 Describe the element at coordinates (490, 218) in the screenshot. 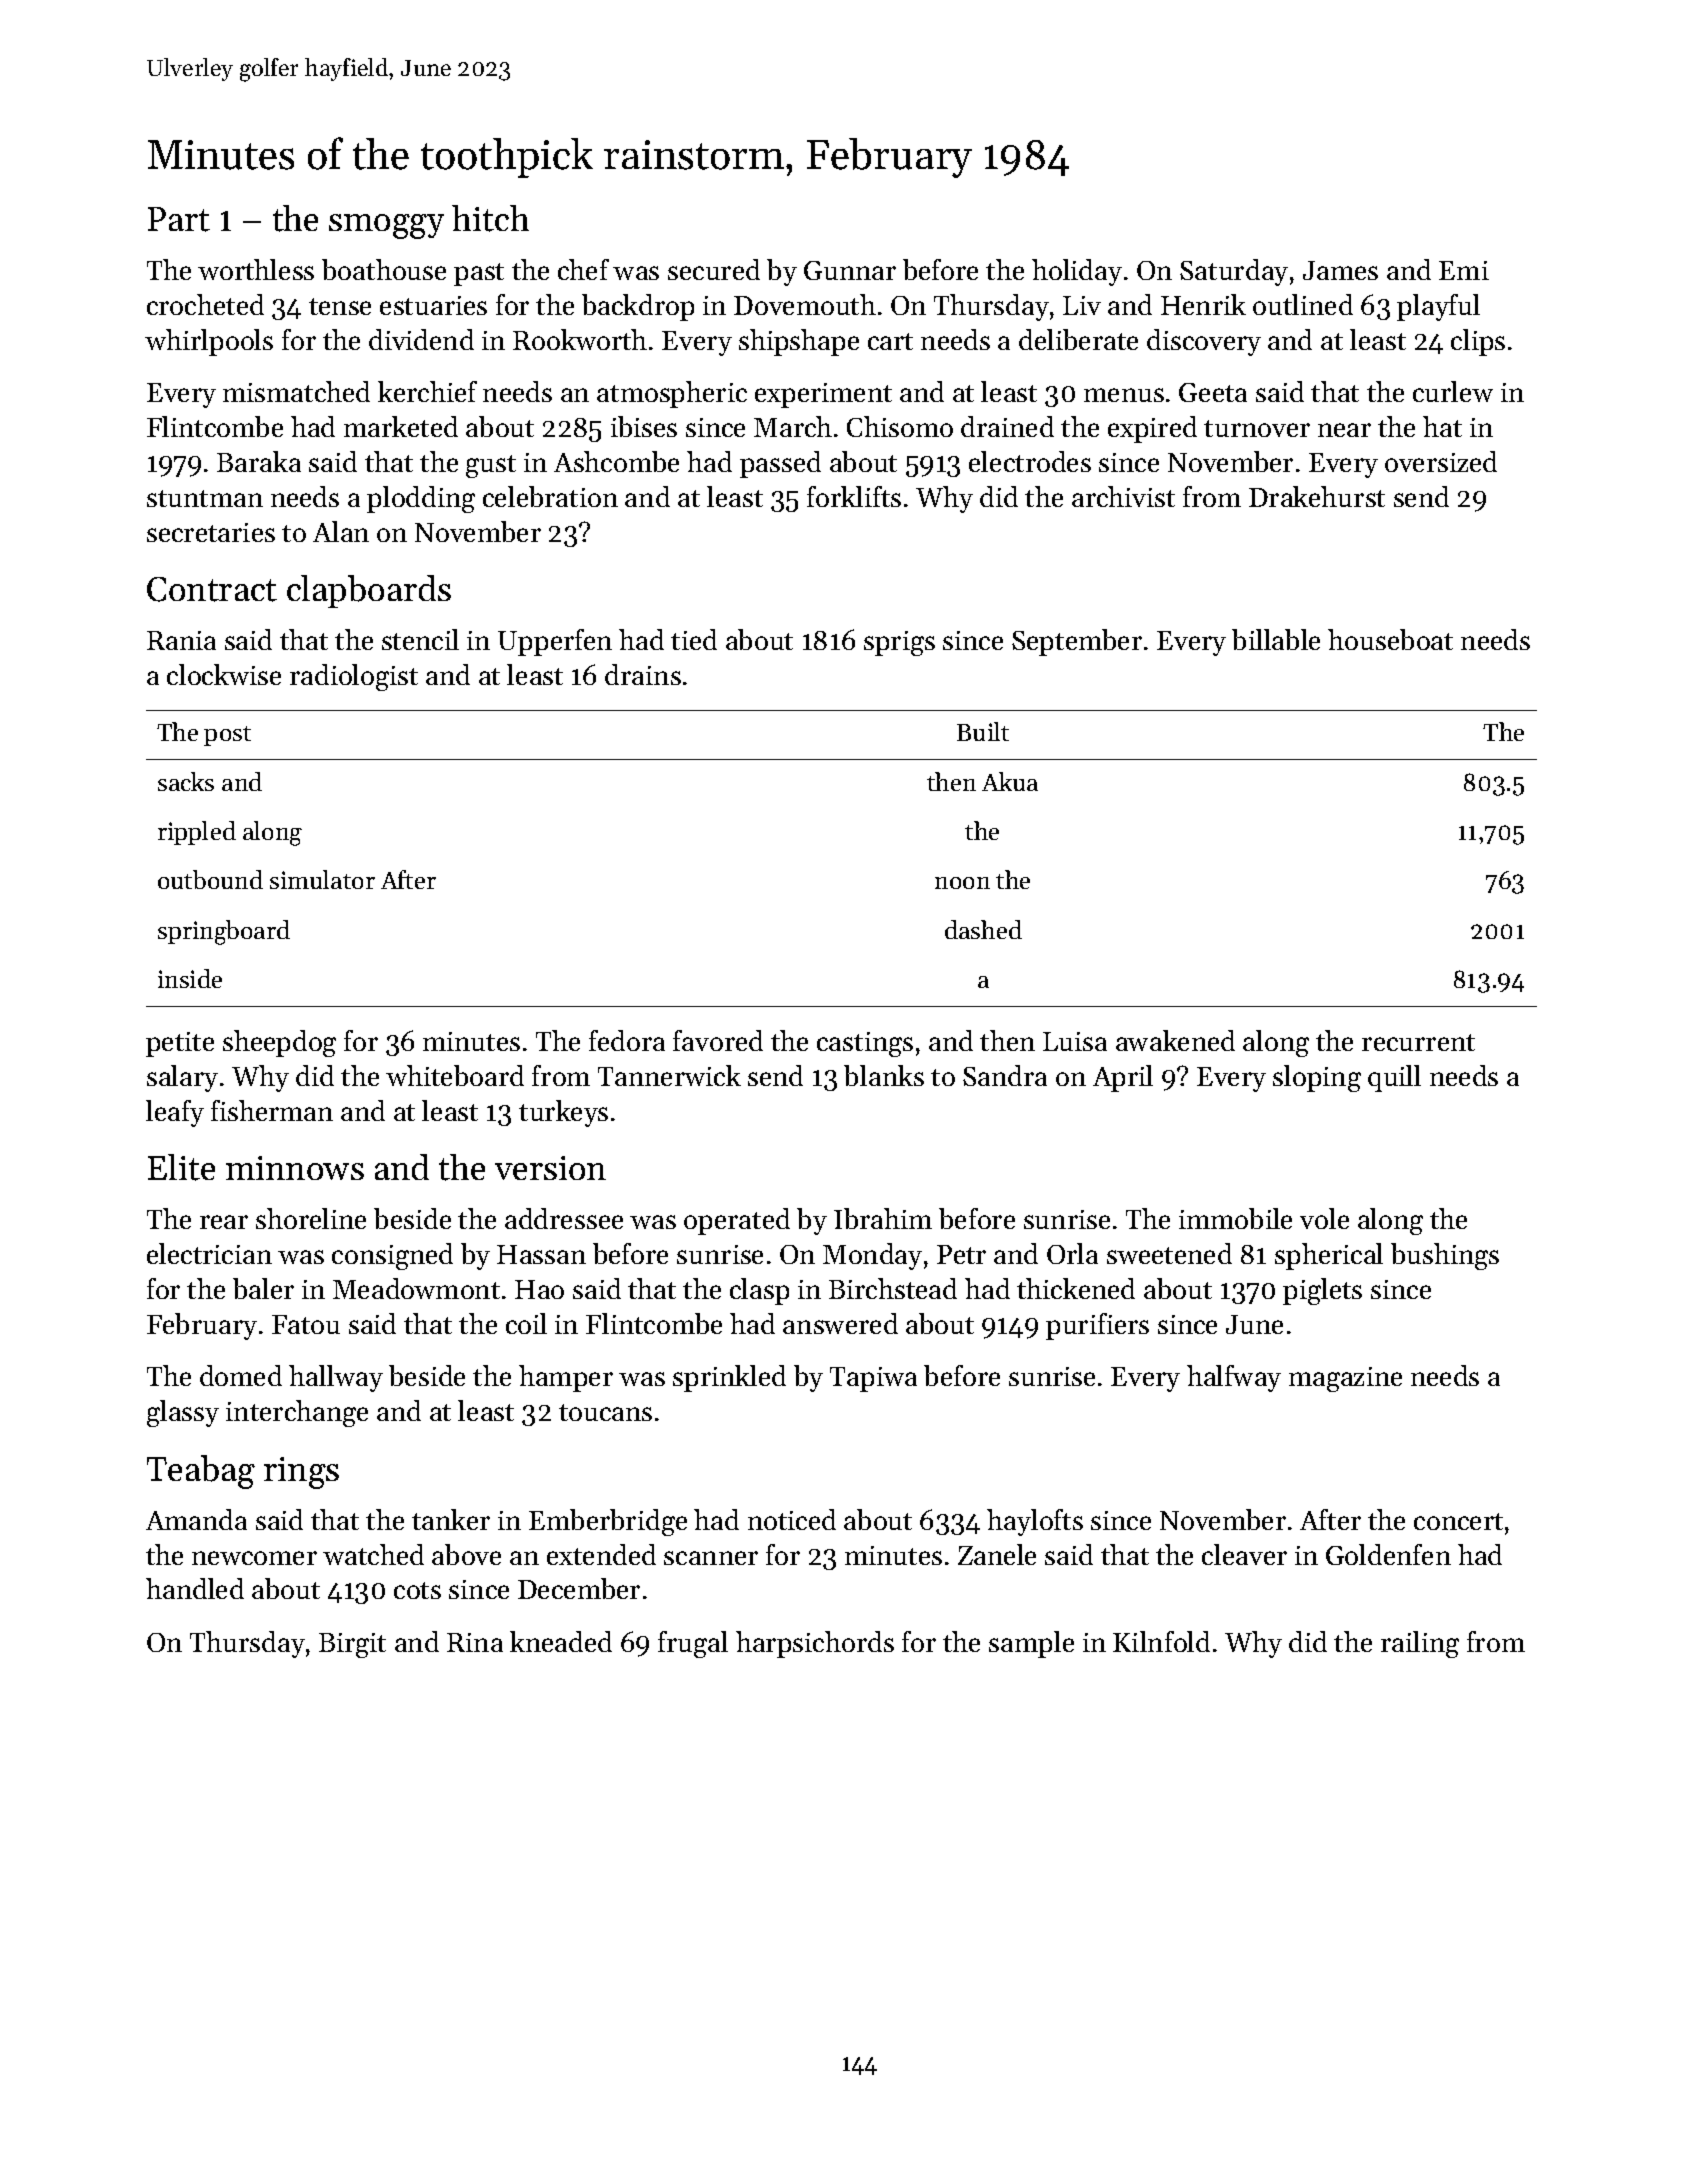

I see `hitch` at that location.
